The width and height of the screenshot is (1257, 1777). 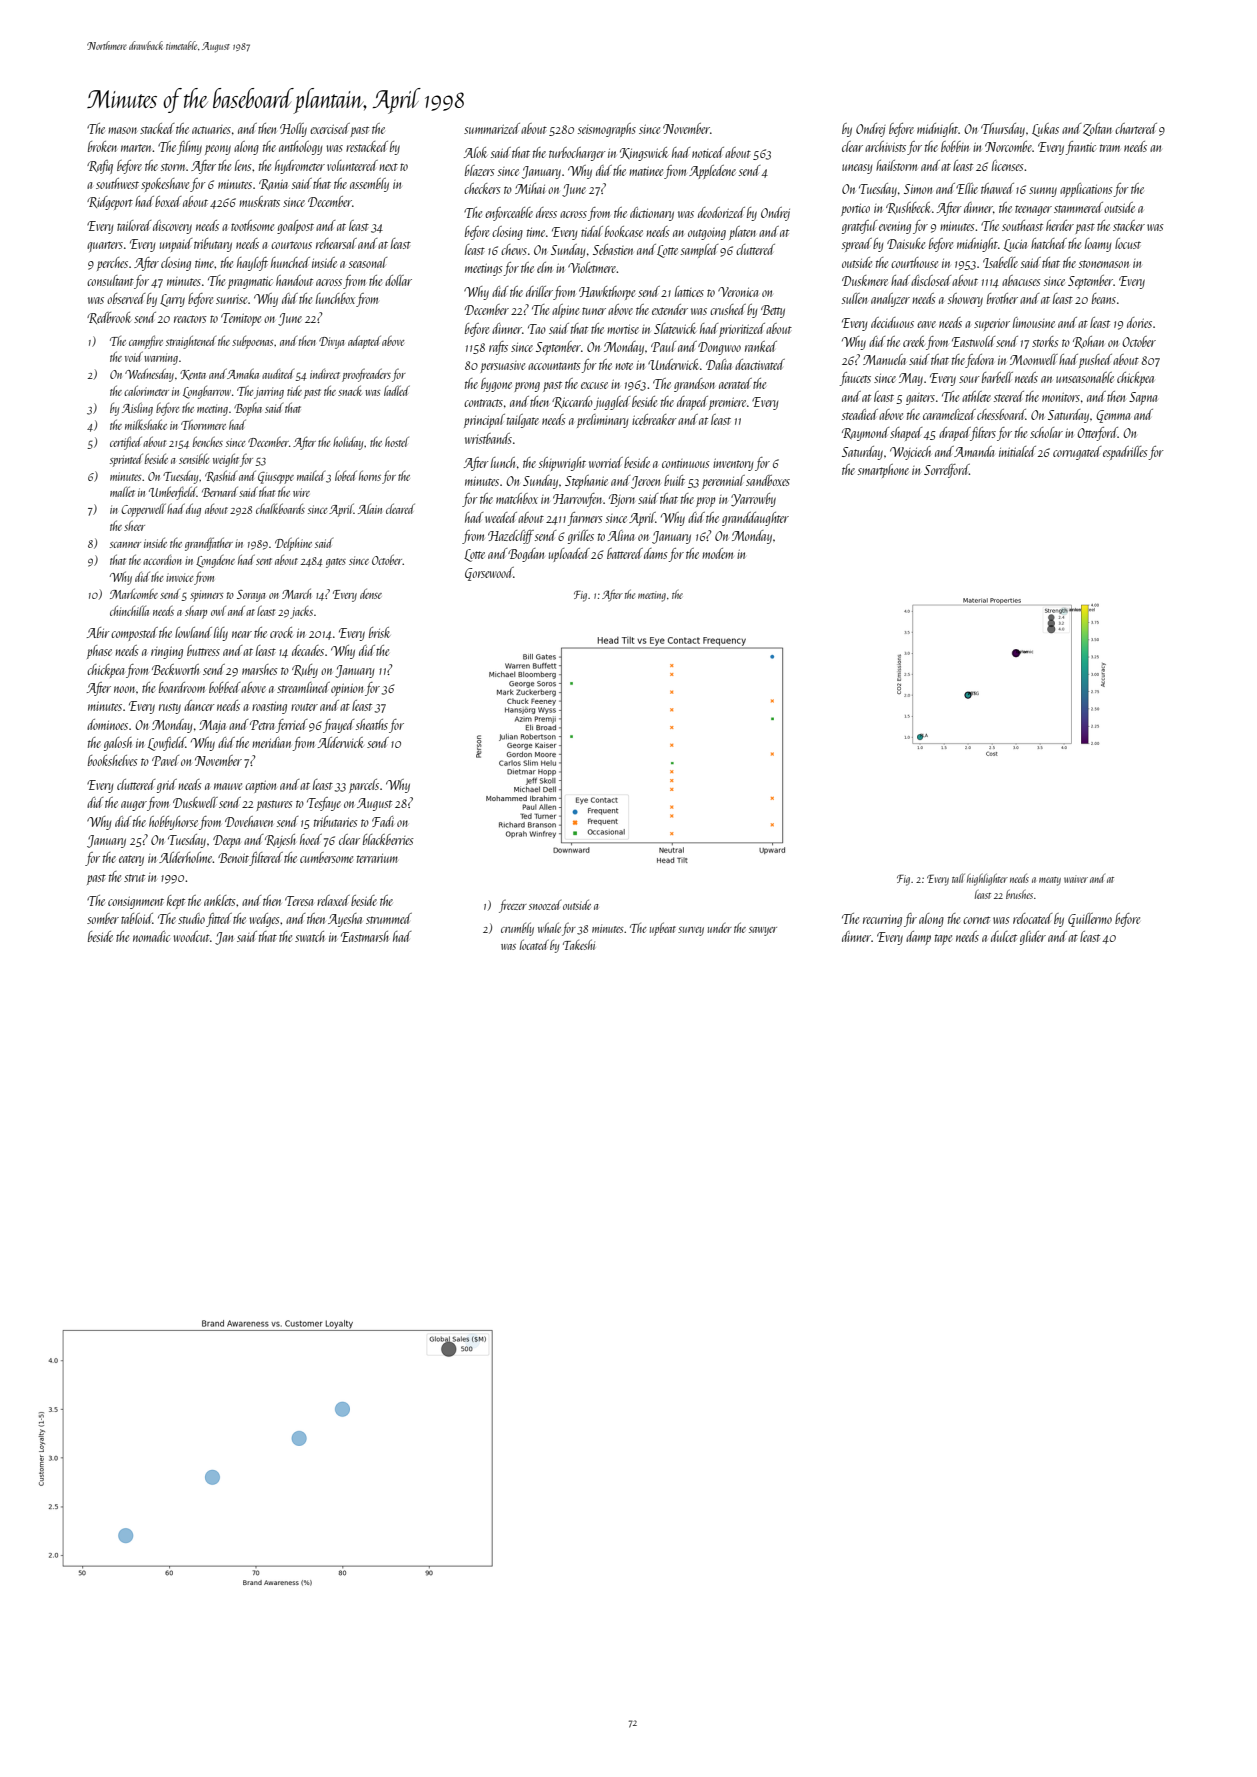 What do you see at coordinates (193, 375) in the screenshot?
I see `Kenta` at bounding box center [193, 375].
